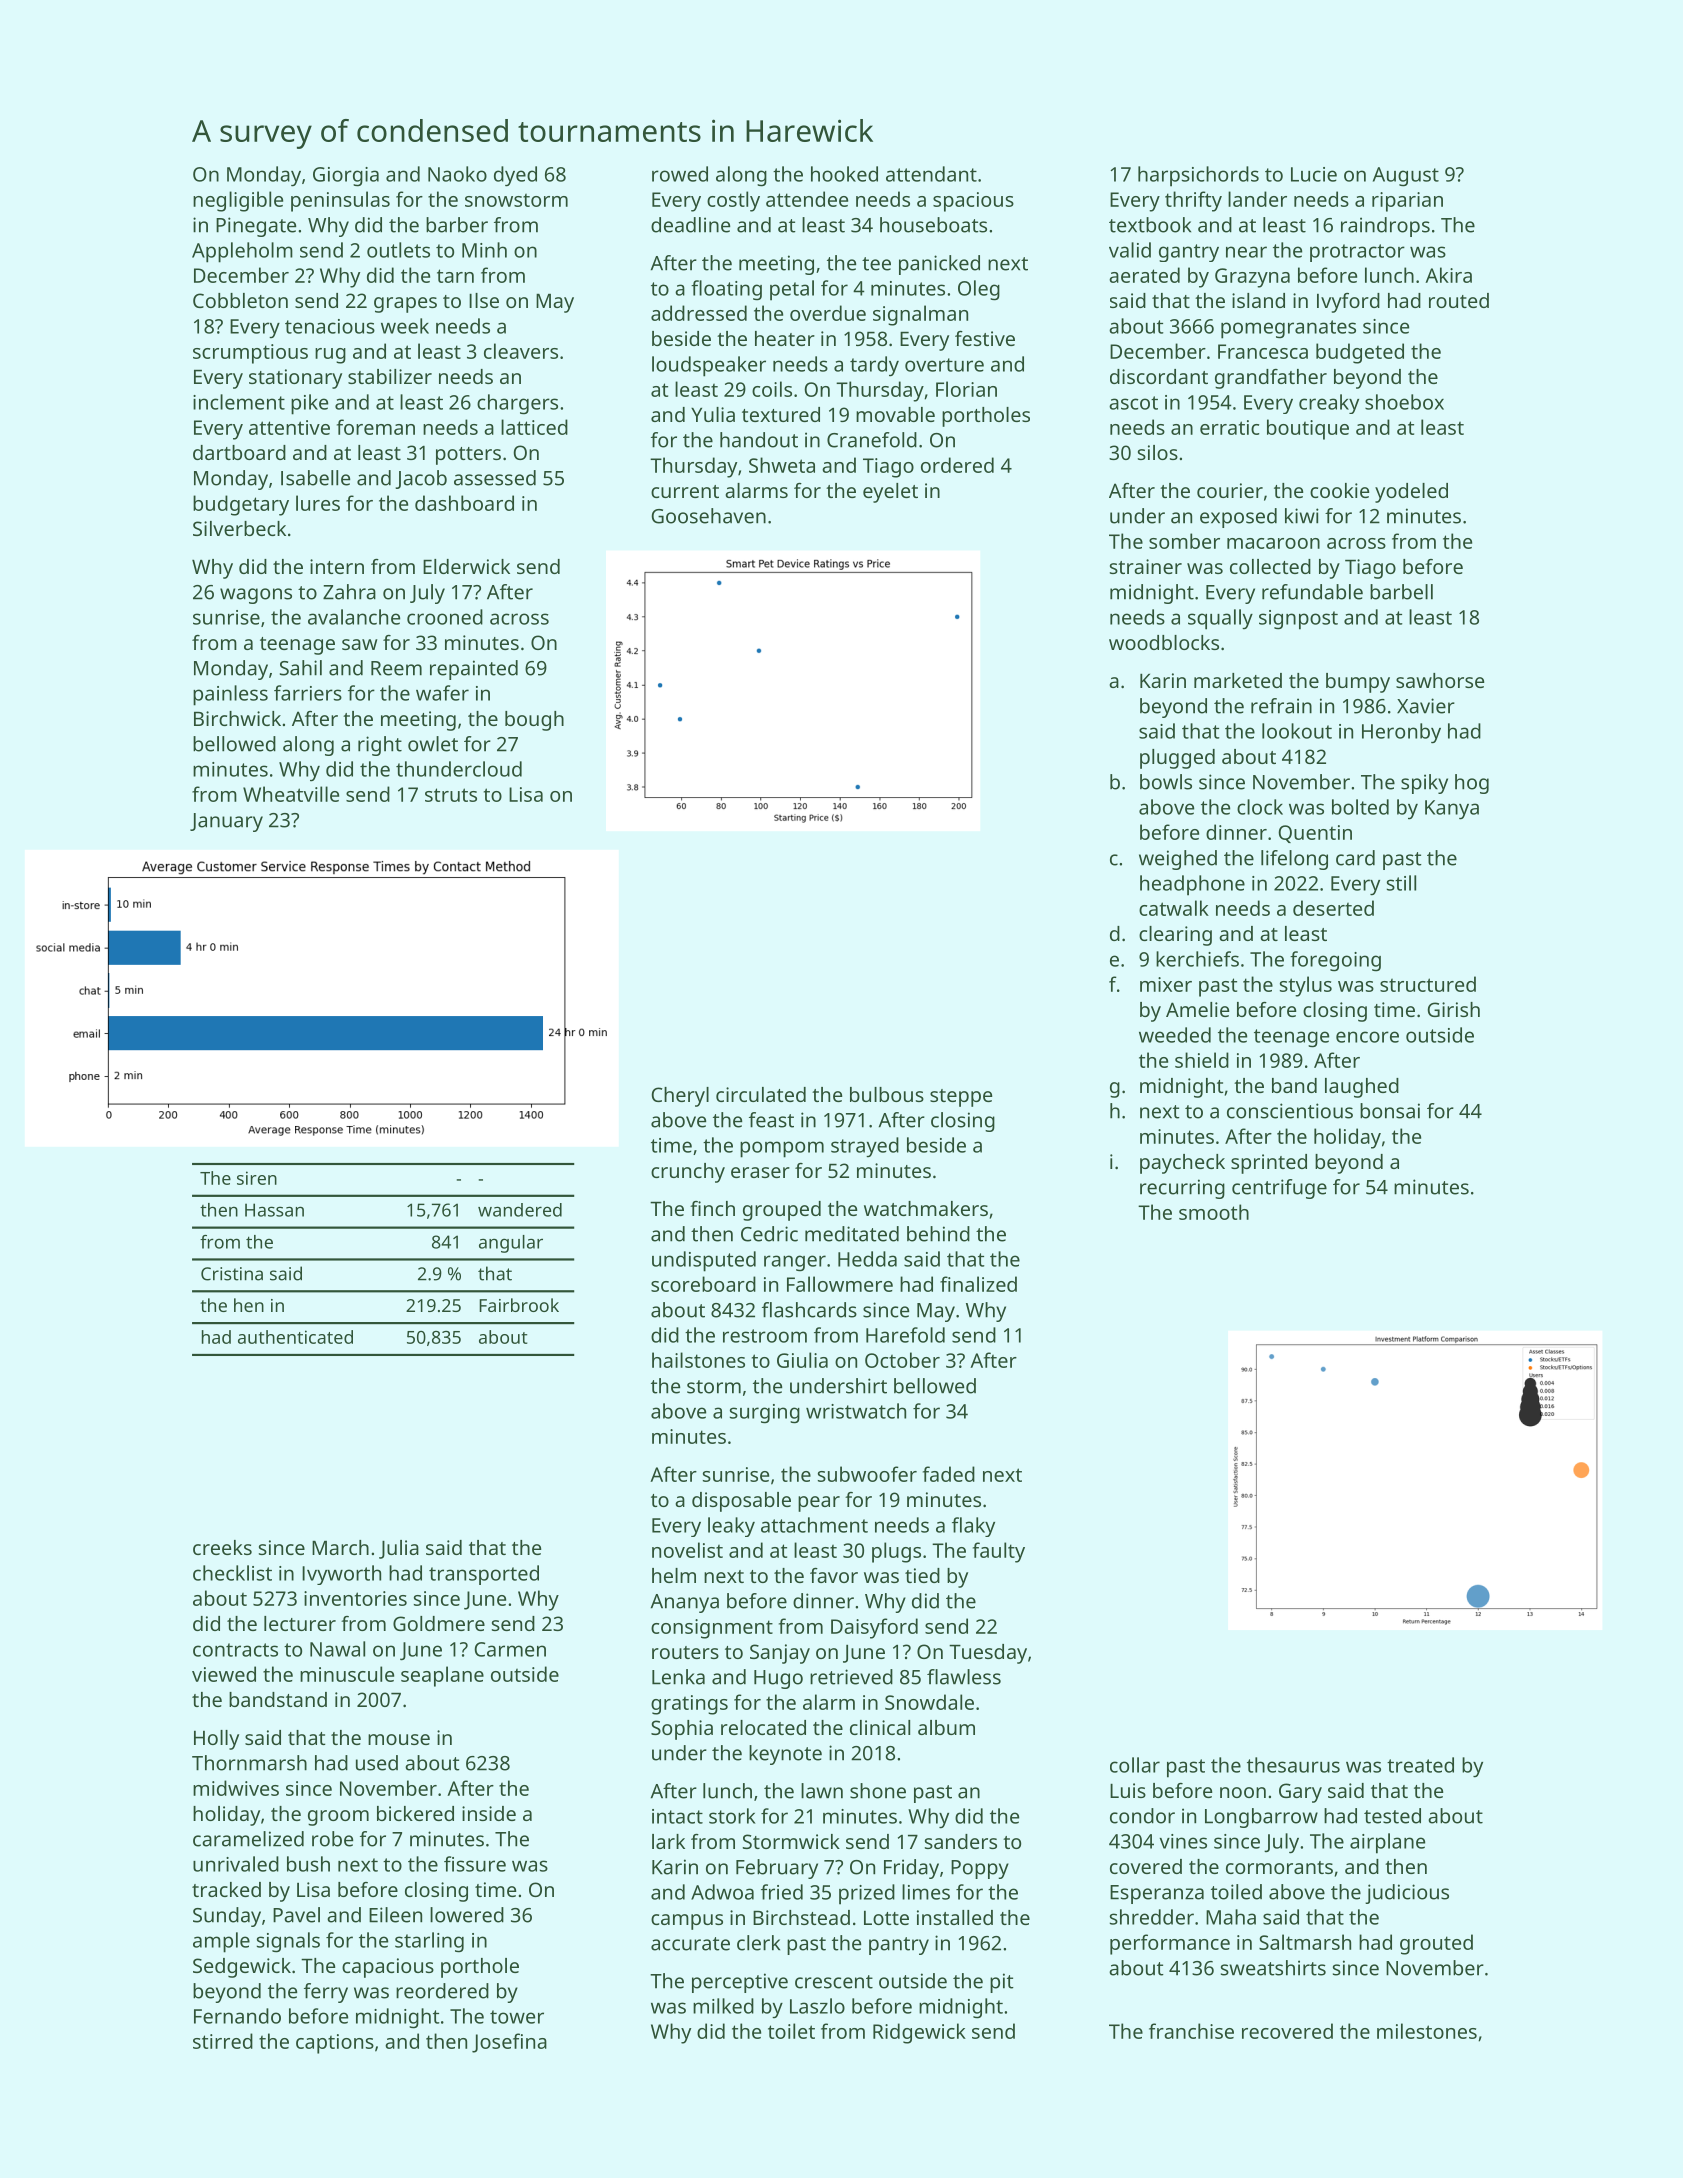 The image size is (1683, 2178). What do you see at coordinates (1454, 1009) in the screenshot?
I see `Girish` at bounding box center [1454, 1009].
